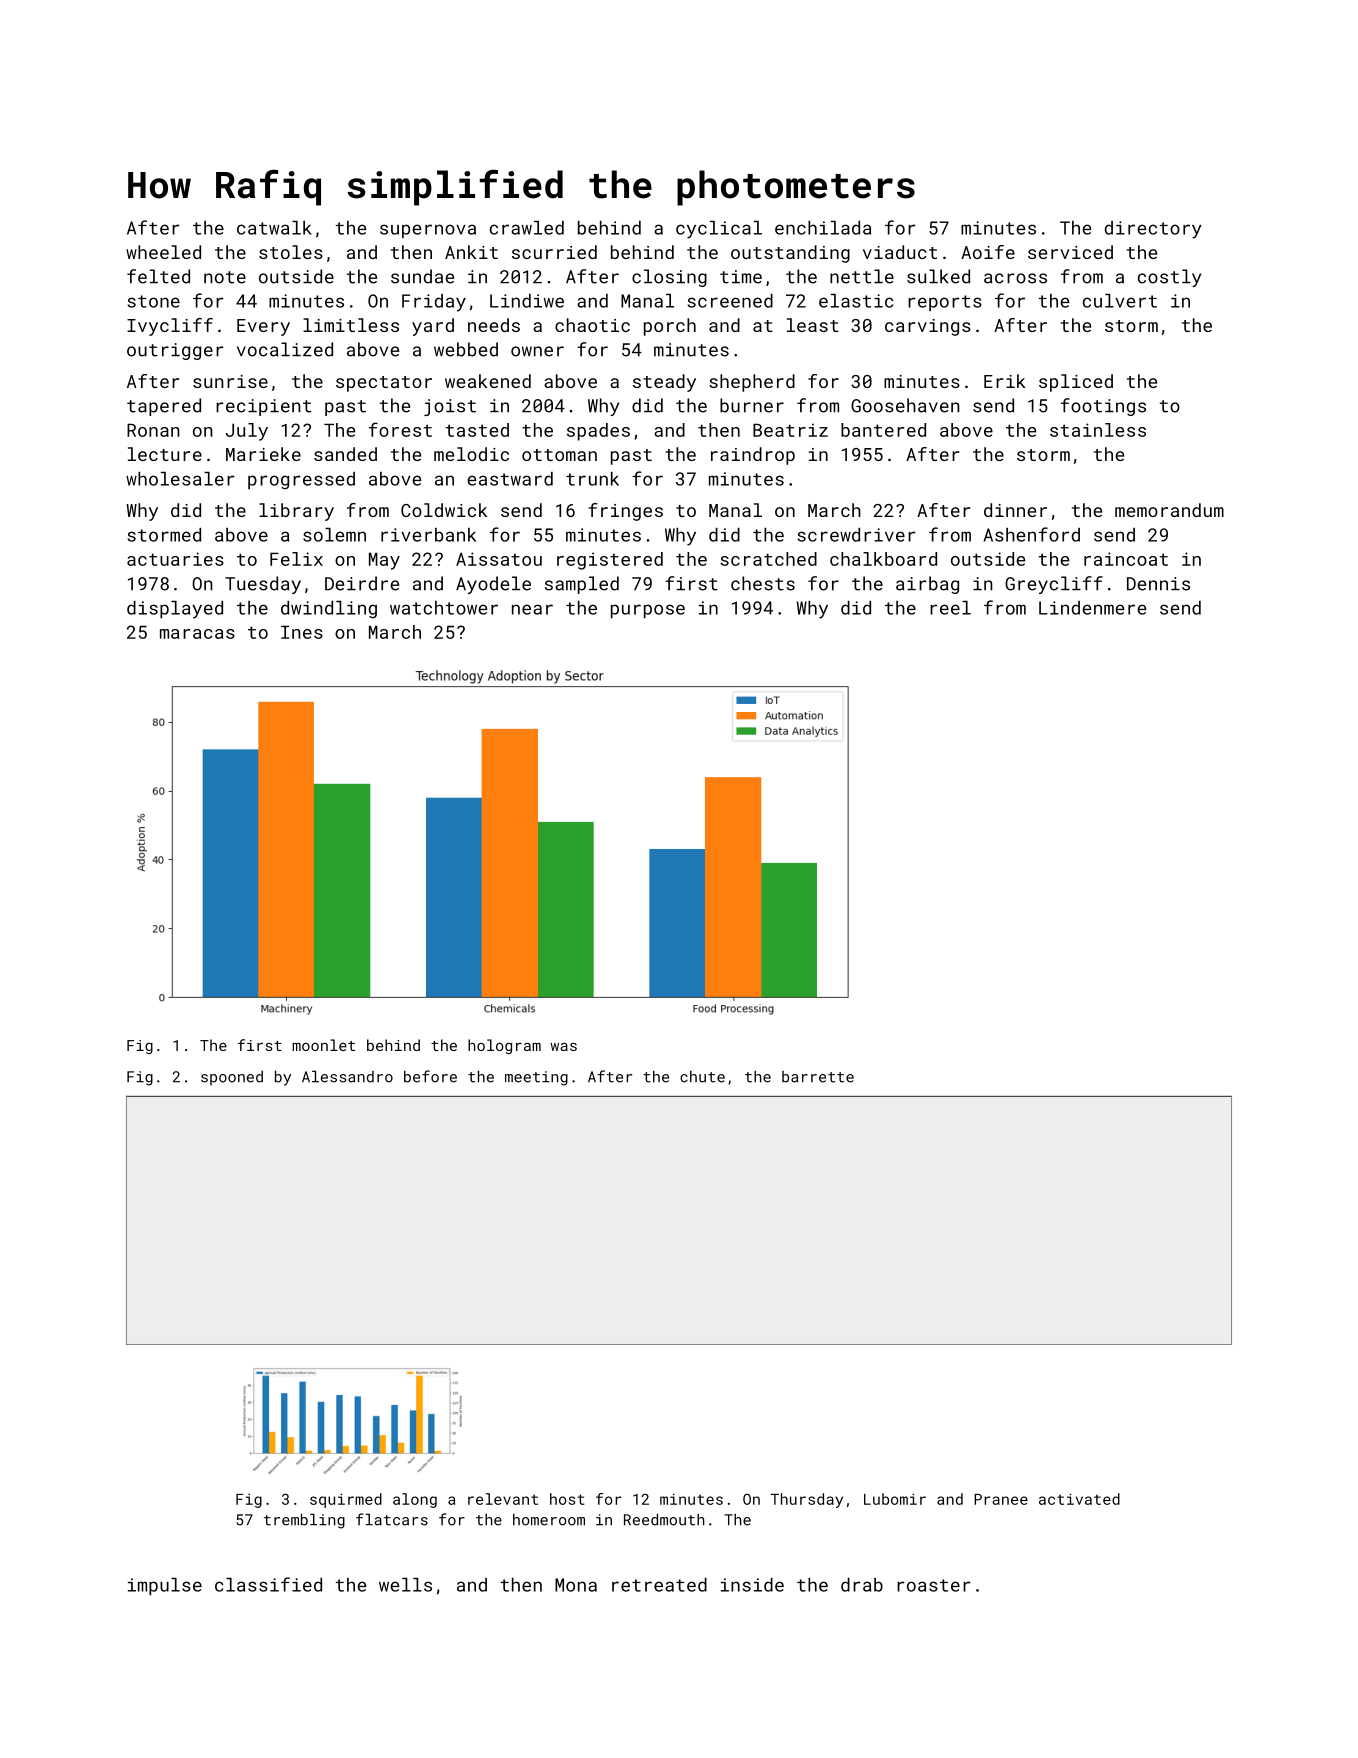 The image size is (1358, 1758). Describe the element at coordinates (934, 1585) in the screenshot. I see `roaster` at that location.
